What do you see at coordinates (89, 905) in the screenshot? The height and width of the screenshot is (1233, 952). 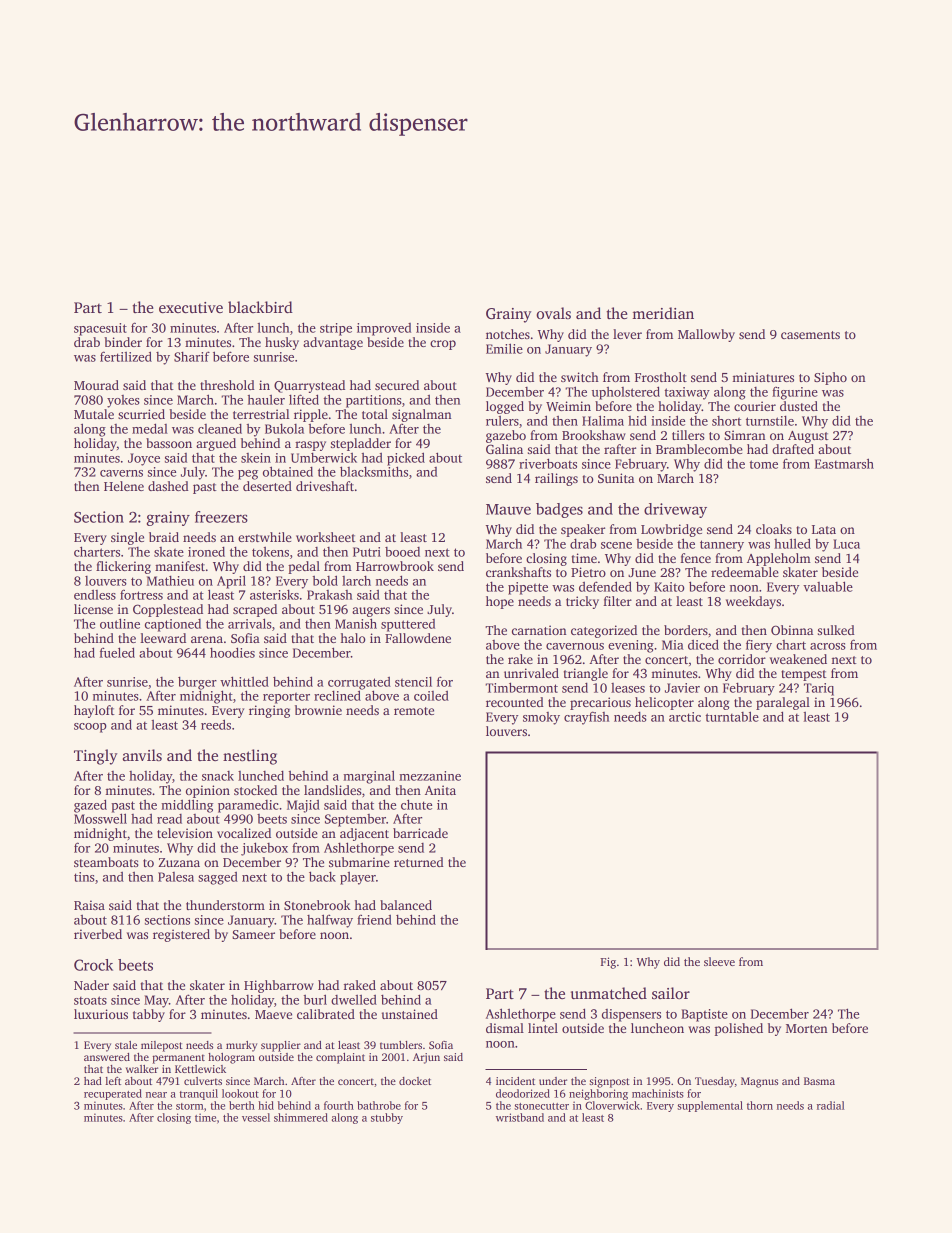 I see `Raisa` at bounding box center [89, 905].
